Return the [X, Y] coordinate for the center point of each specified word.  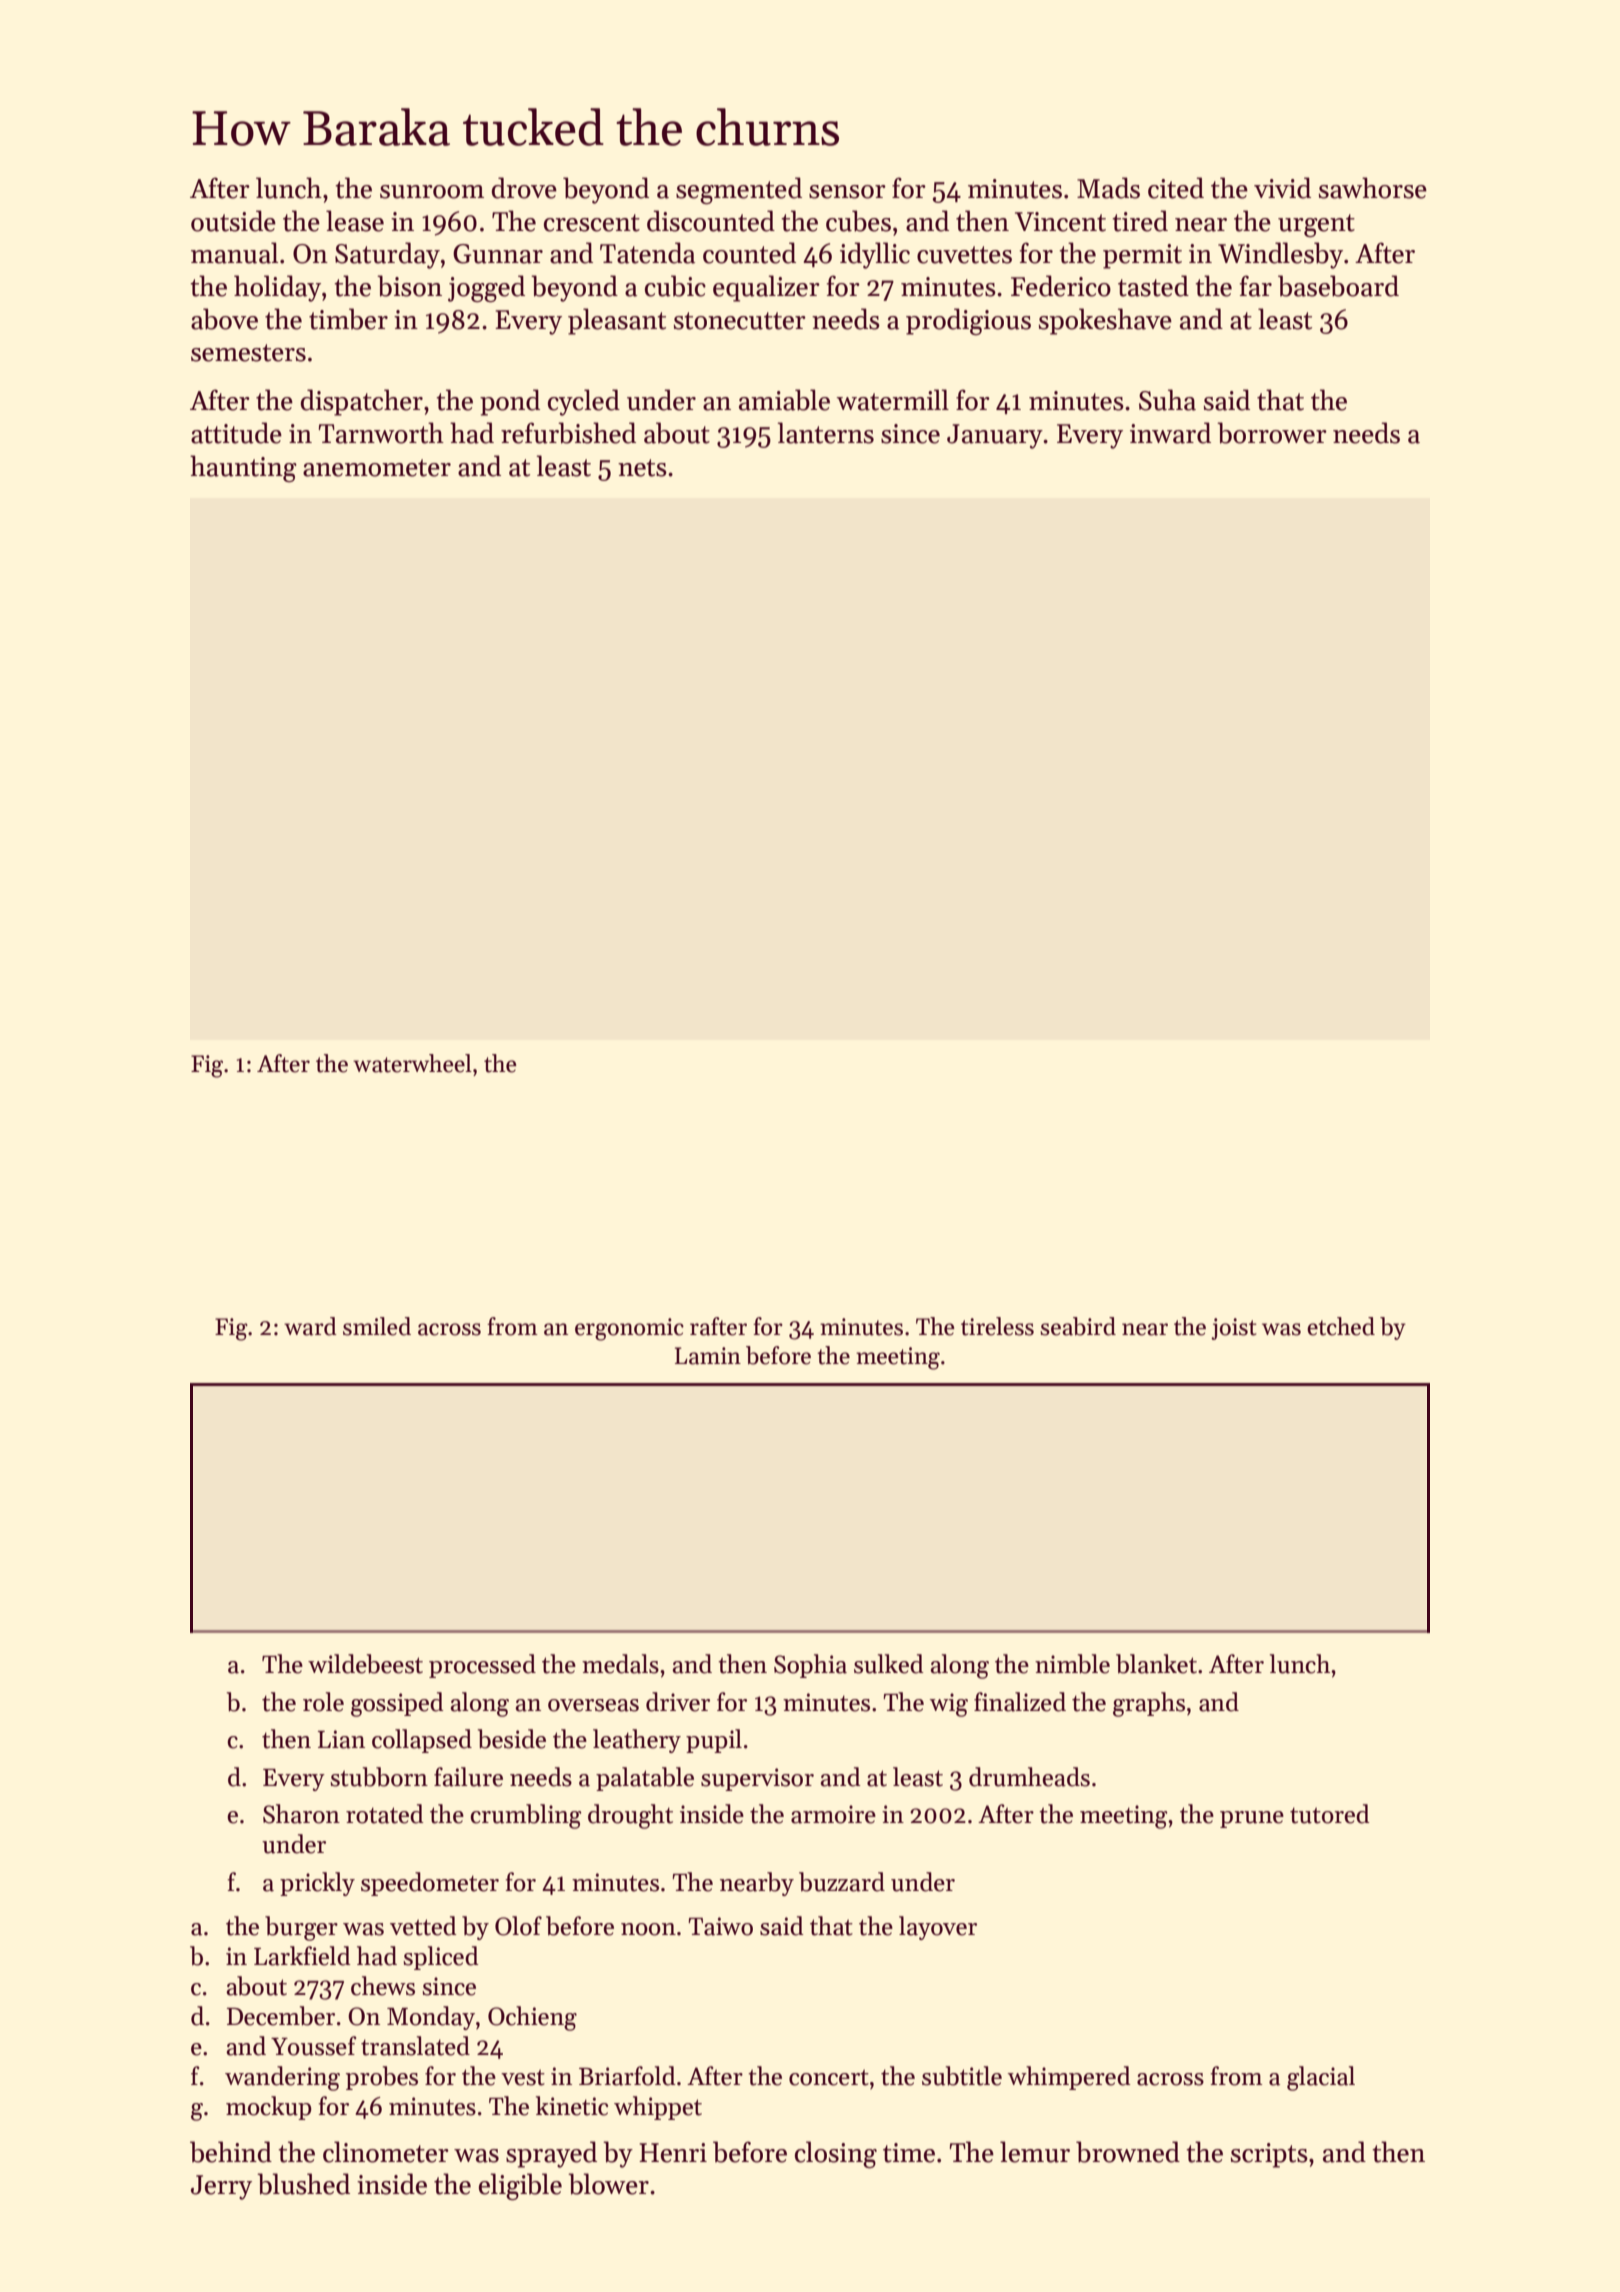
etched [1341, 1326]
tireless [997, 1326]
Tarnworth [381, 433]
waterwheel [412, 1063]
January [995, 436]
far [1256, 286]
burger [301, 1928]
